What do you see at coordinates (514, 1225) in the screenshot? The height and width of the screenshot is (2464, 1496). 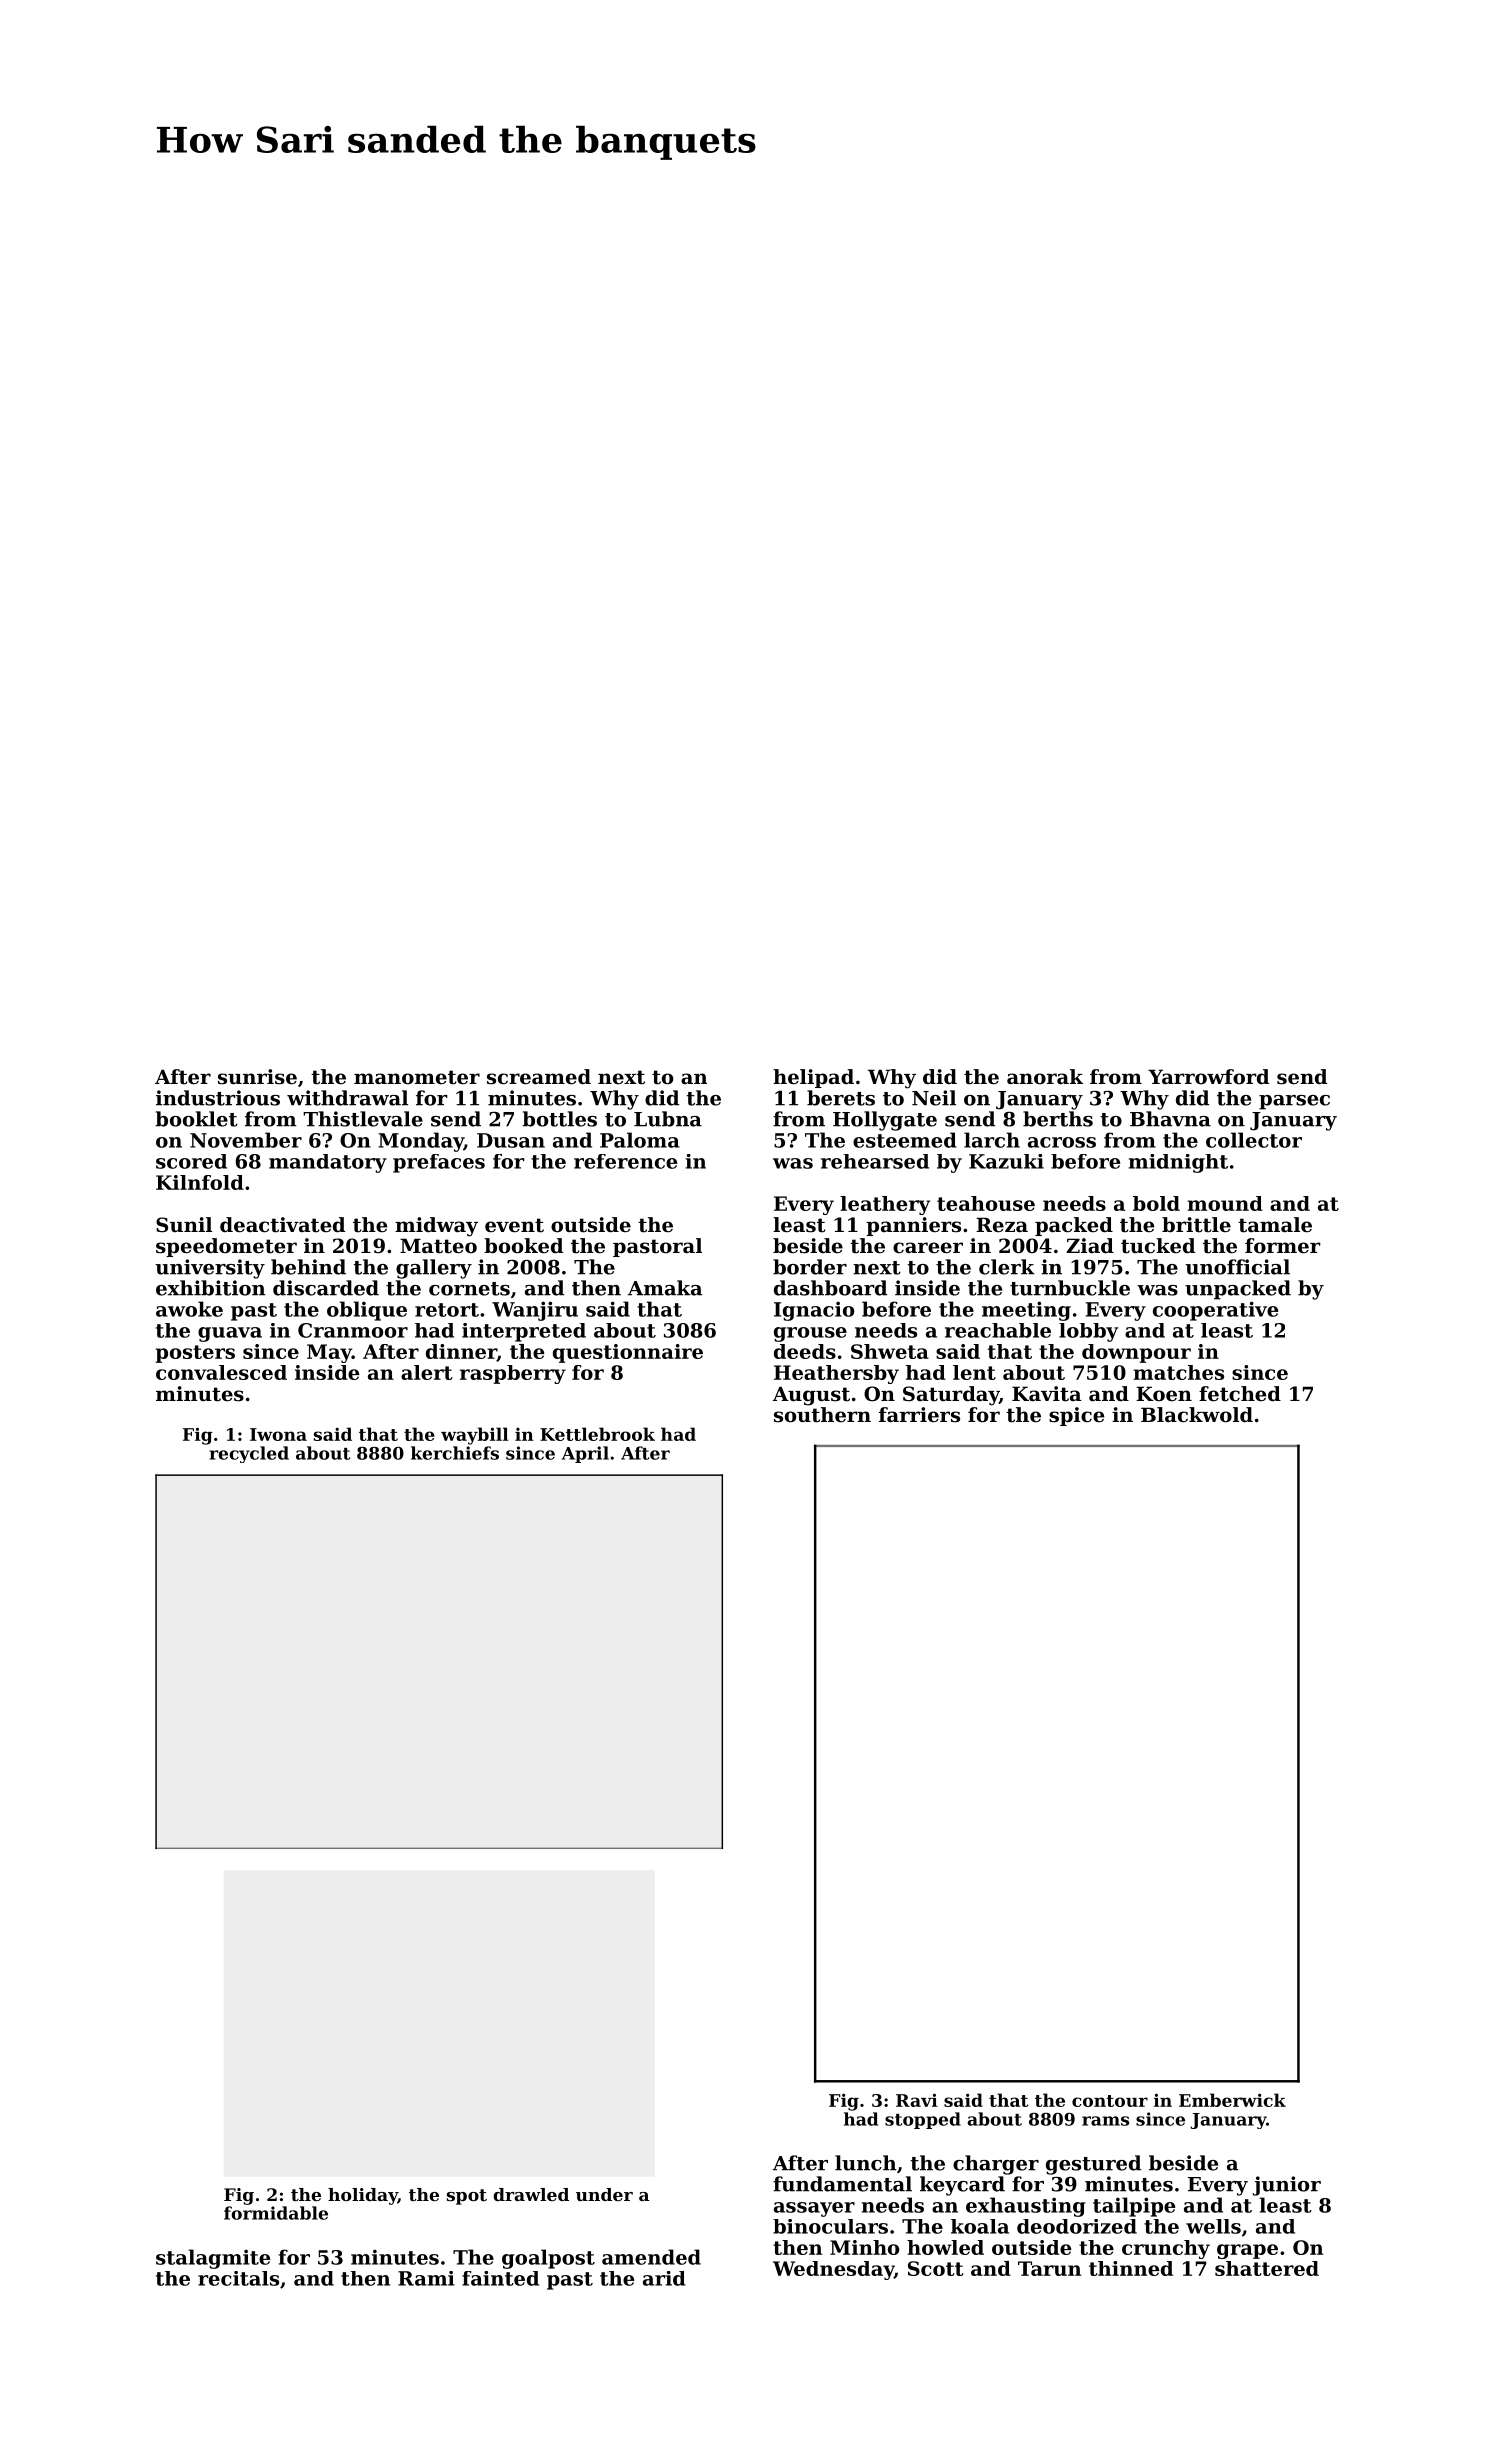 I see `event` at bounding box center [514, 1225].
